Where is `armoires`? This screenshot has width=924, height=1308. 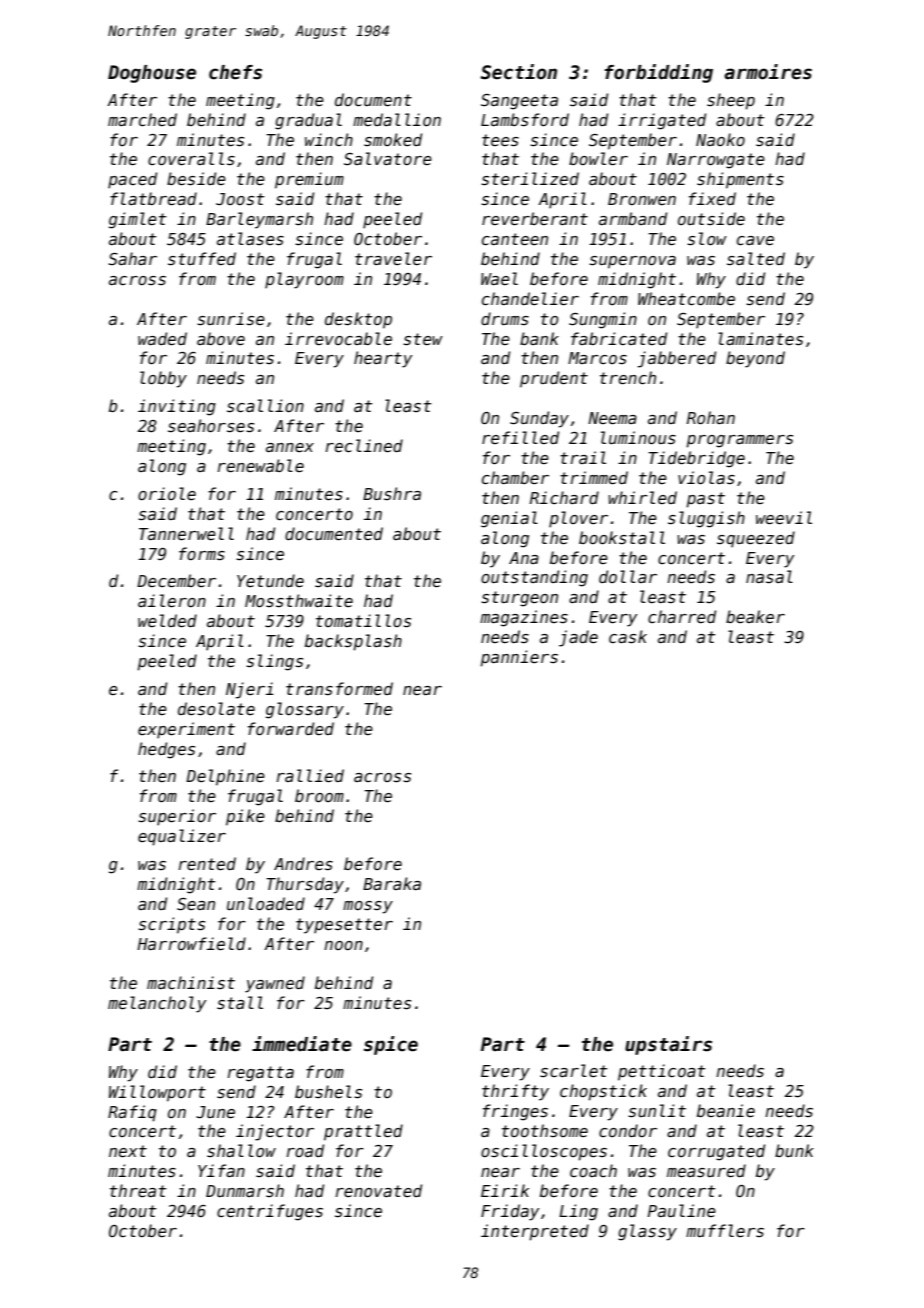
armoires is located at coordinates (768, 72).
